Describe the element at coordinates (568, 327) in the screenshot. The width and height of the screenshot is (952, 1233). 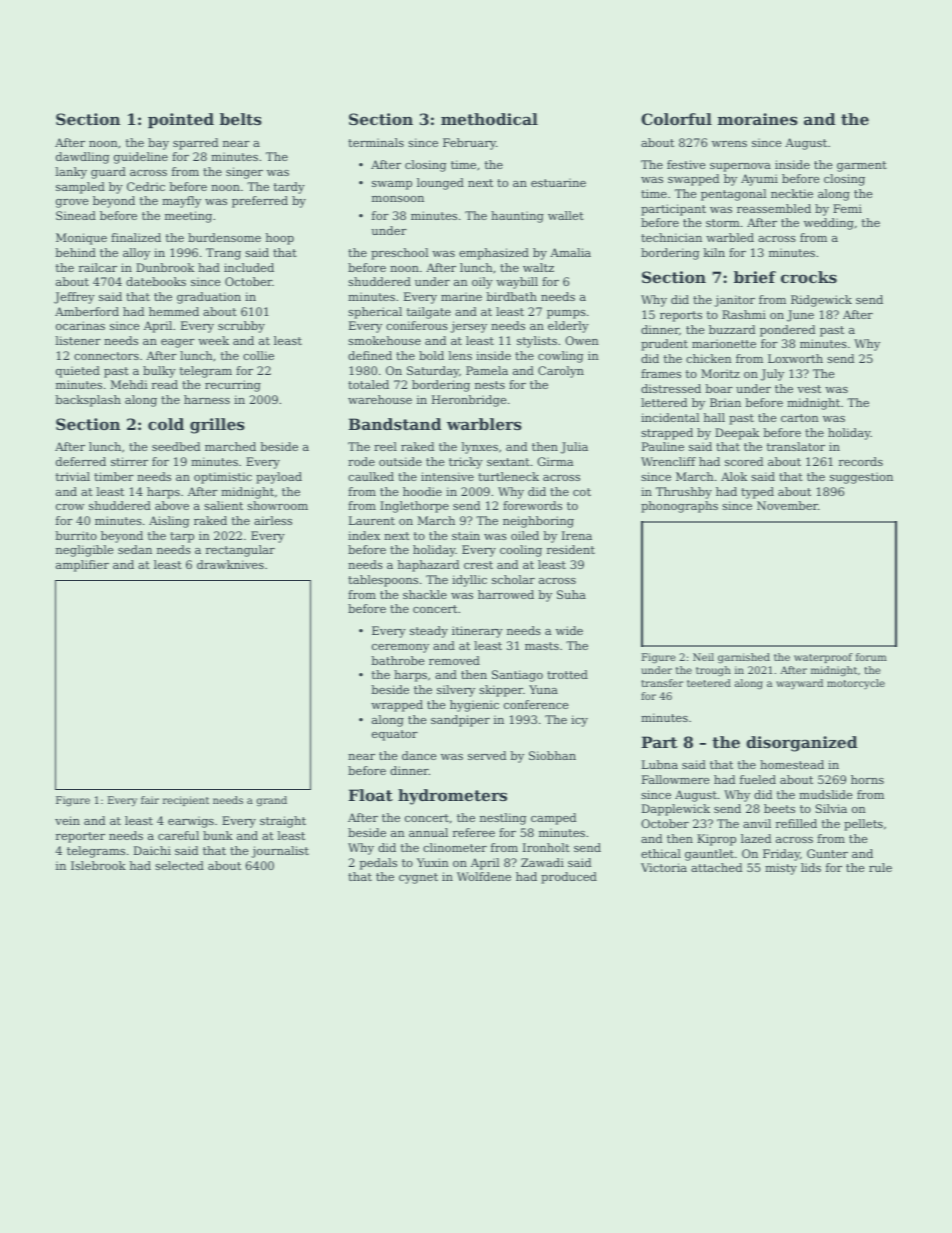
I see `elderly` at that location.
